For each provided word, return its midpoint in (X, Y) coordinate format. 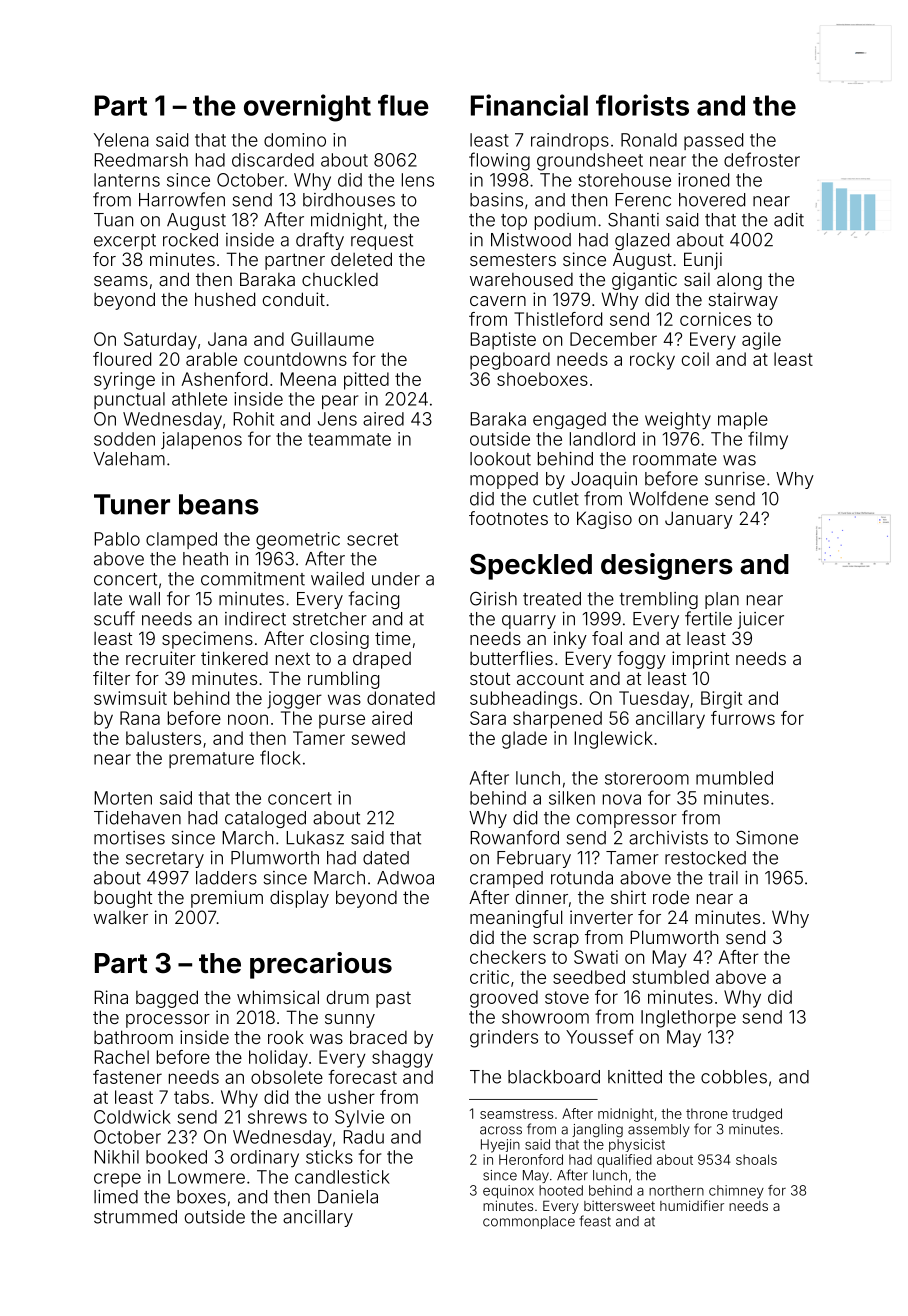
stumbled (670, 977)
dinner (542, 897)
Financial (529, 105)
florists (642, 105)
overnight (307, 108)
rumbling (343, 680)
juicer (761, 620)
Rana (140, 718)
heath (205, 559)
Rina (111, 997)
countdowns (295, 359)
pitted (366, 381)
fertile (708, 618)
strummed (135, 1217)
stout (490, 678)
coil (695, 359)
